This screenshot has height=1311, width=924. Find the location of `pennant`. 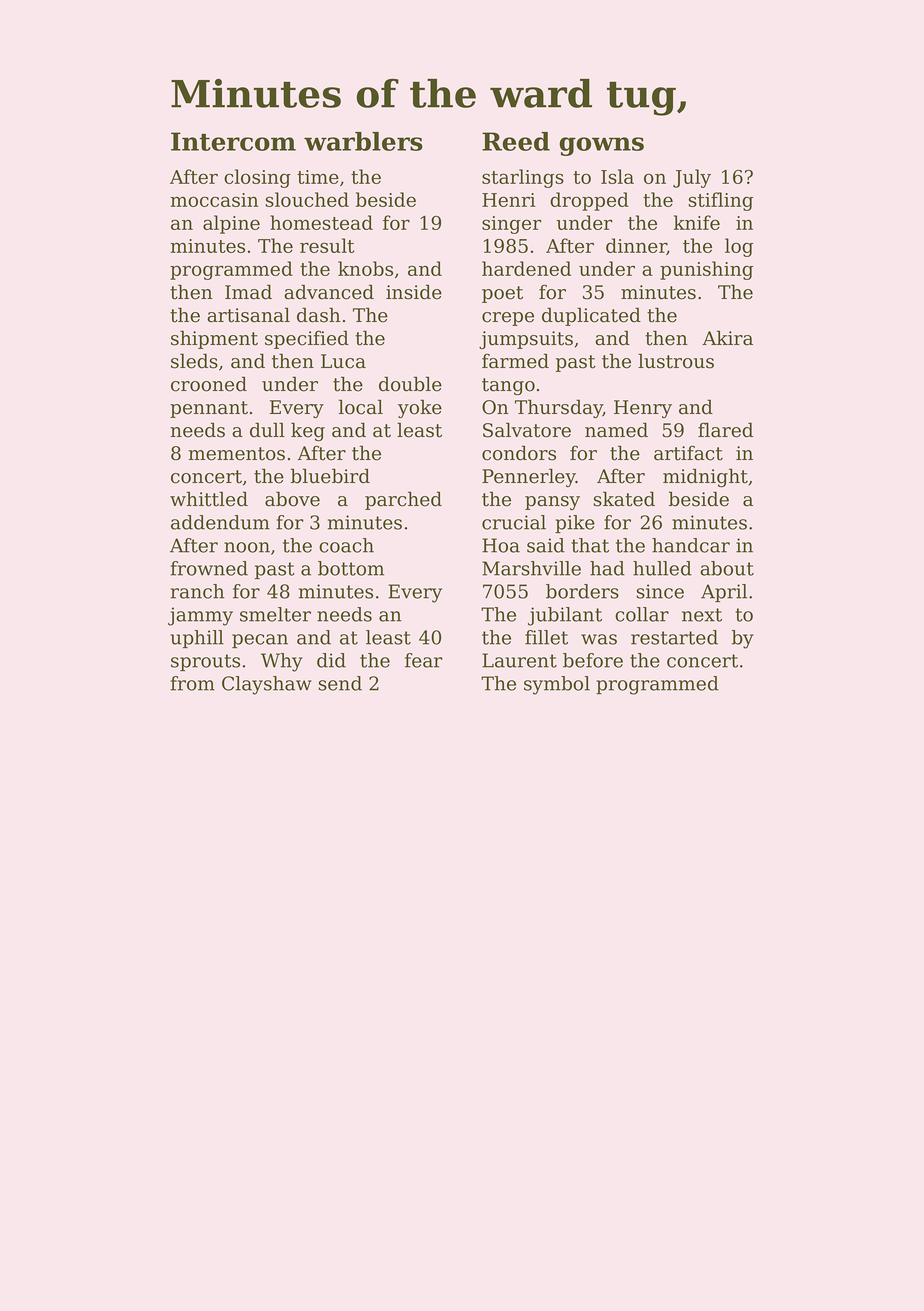

pennant is located at coordinates (209, 409).
